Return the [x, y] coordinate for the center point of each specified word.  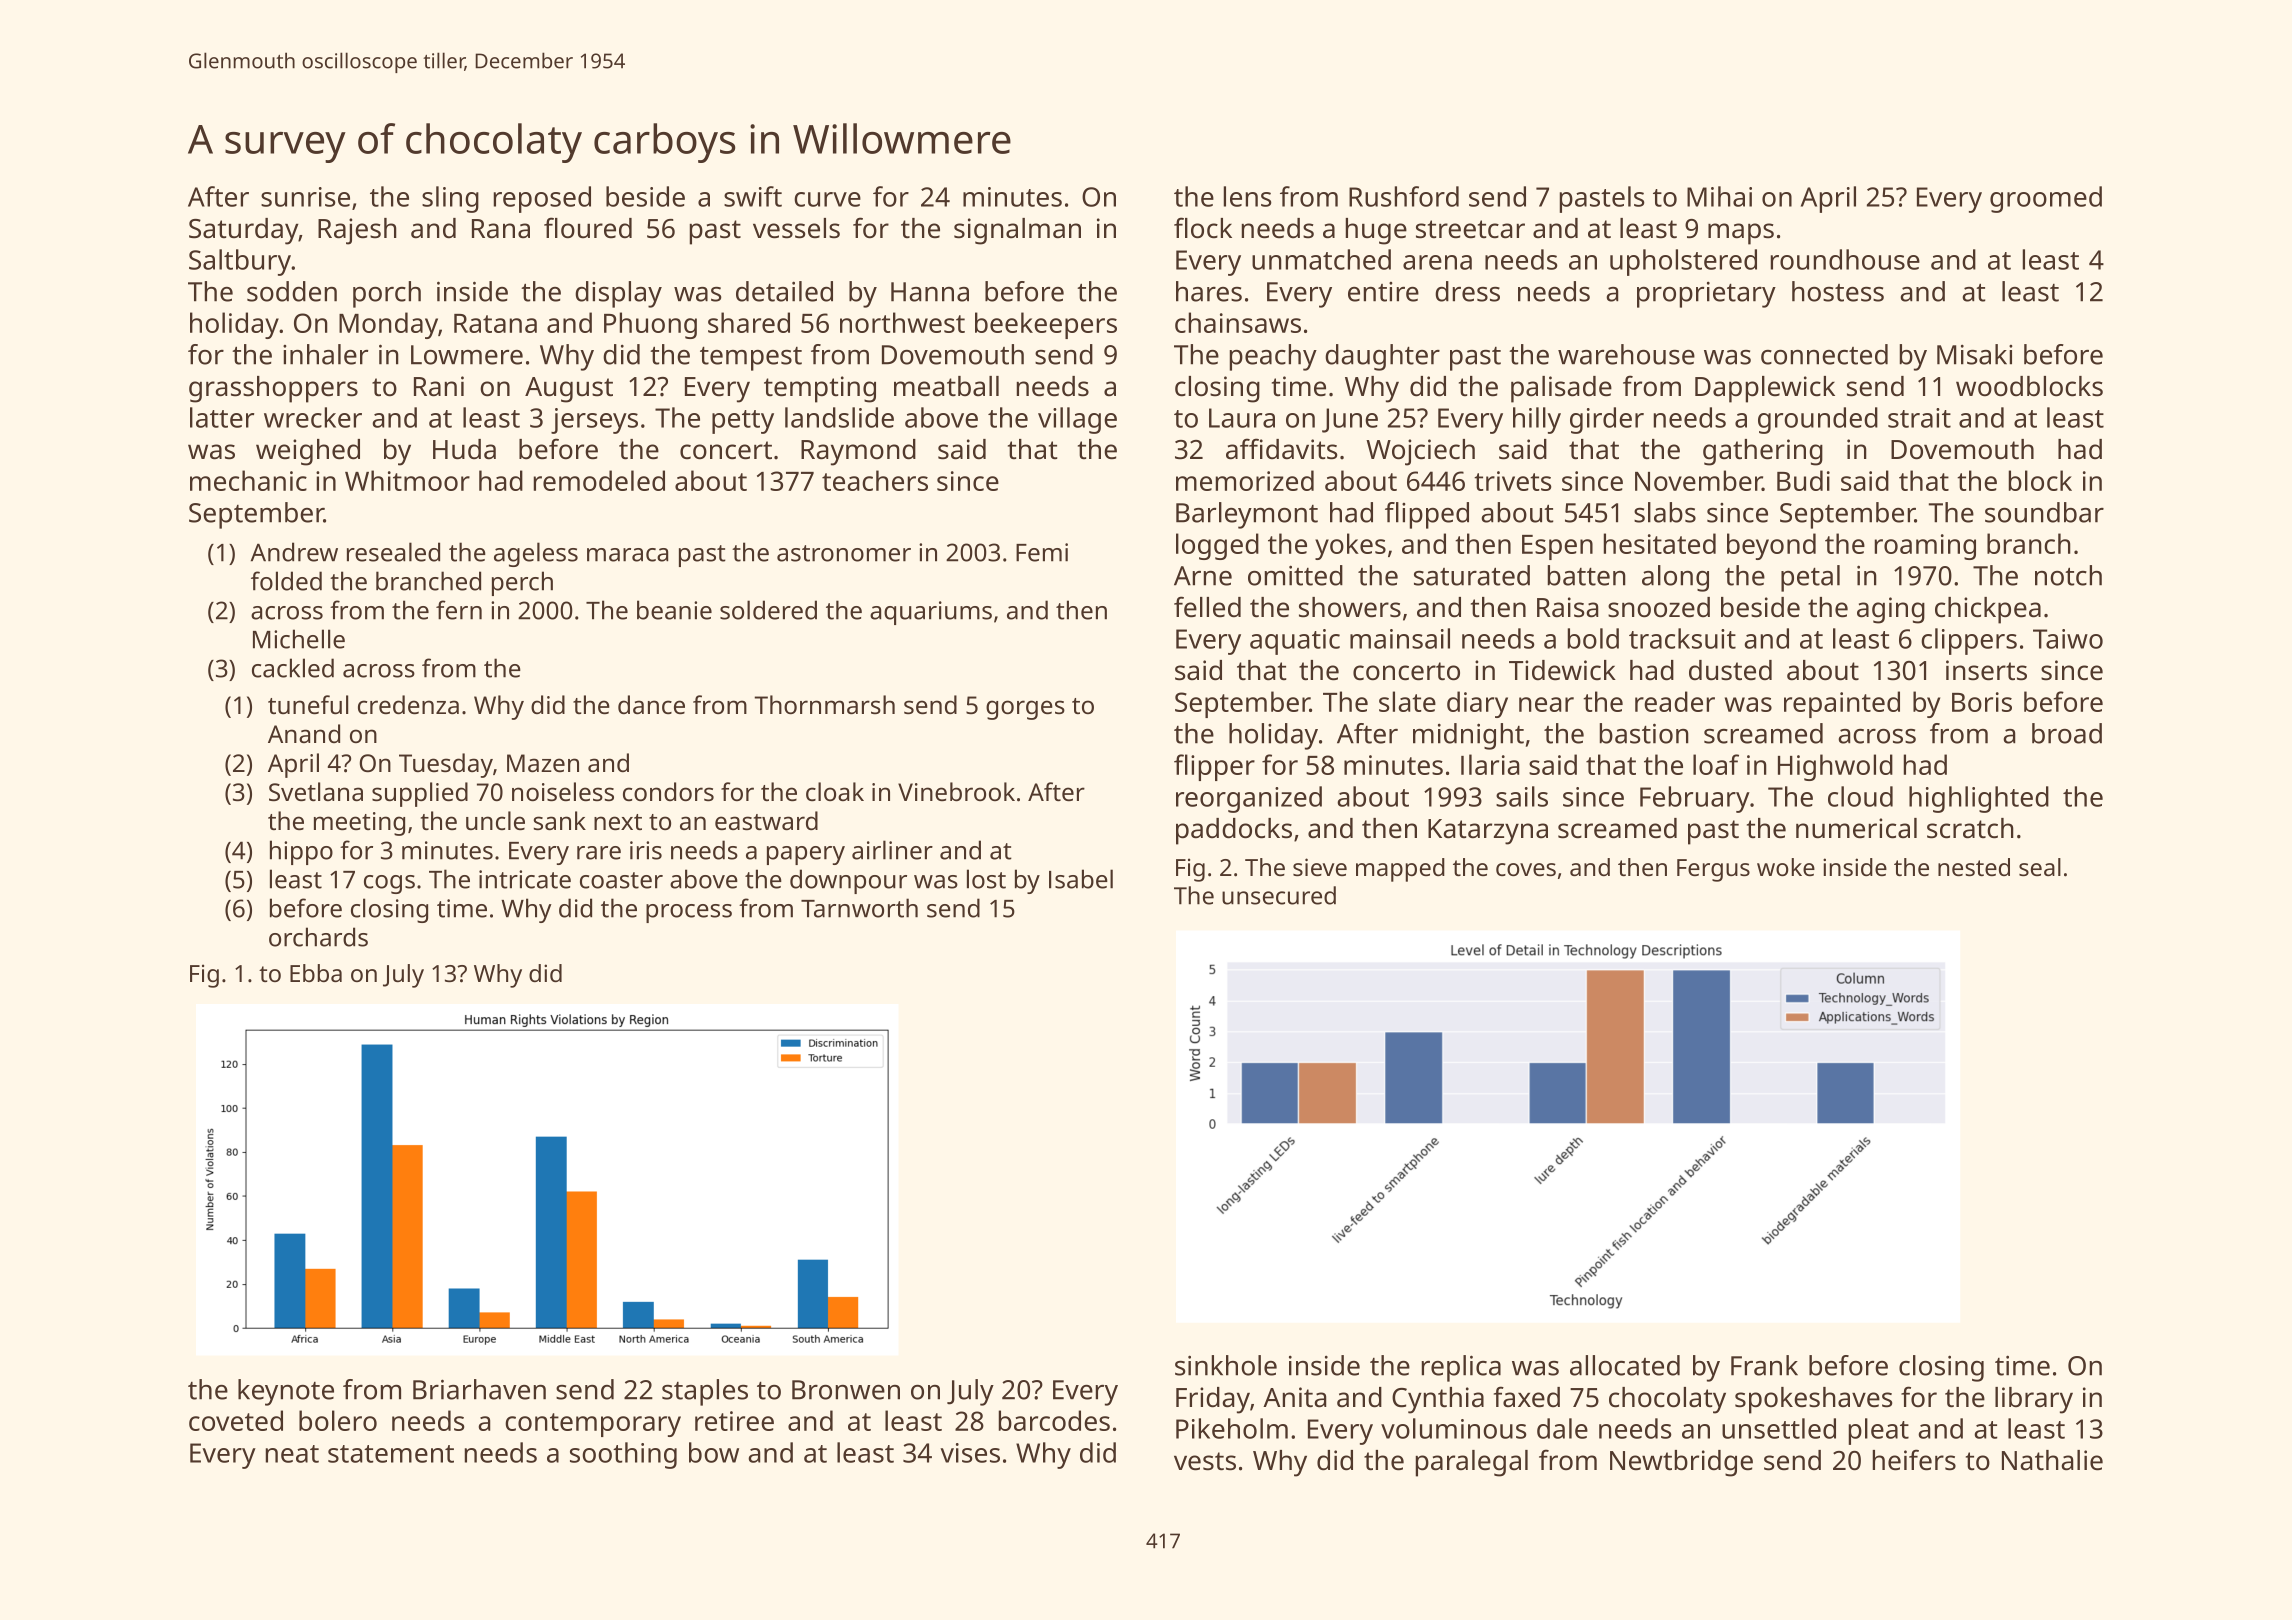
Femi [1042, 552]
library [2034, 1400]
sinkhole [1226, 1365]
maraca [627, 555]
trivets [1512, 481]
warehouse [1626, 354]
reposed [542, 199]
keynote [286, 1392]
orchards [318, 937]
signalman [1017, 231]
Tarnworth [859, 908]
